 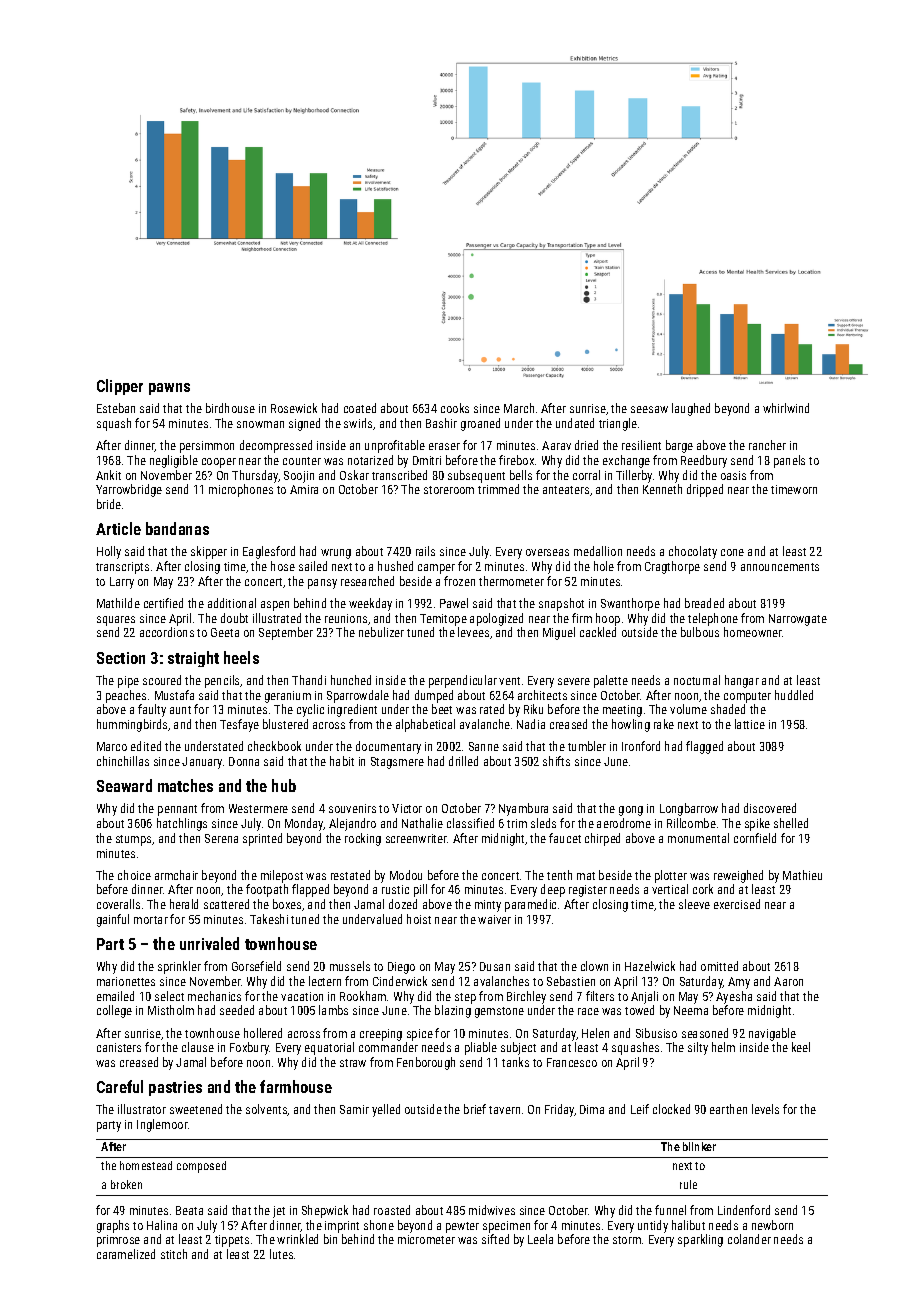 What do you see at coordinates (475, 1109) in the screenshot?
I see `brief` at bounding box center [475, 1109].
